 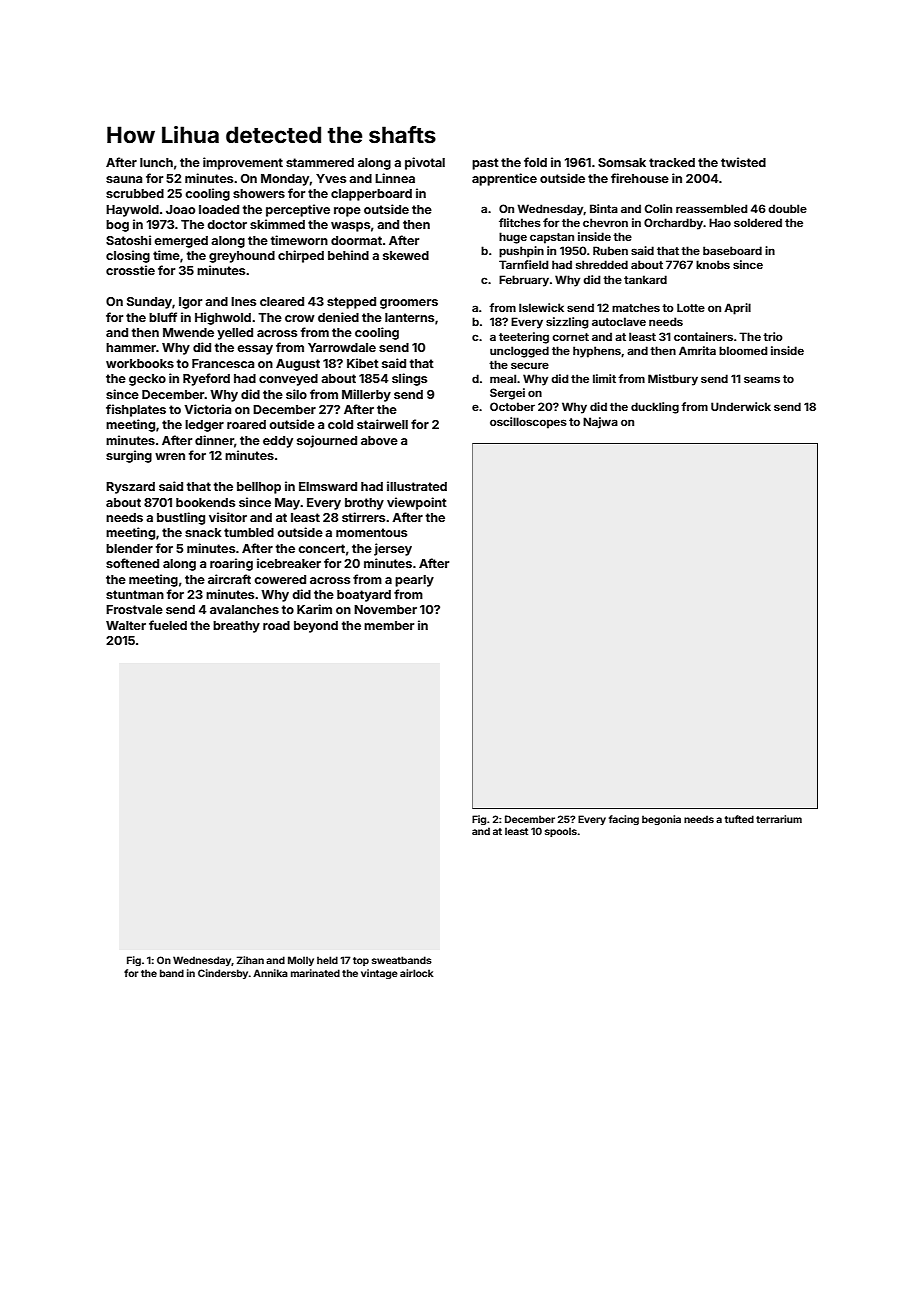 What do you see at coordinates (622, 162) in the page?
I see `Somsak` at bounding box center [622, 162].
